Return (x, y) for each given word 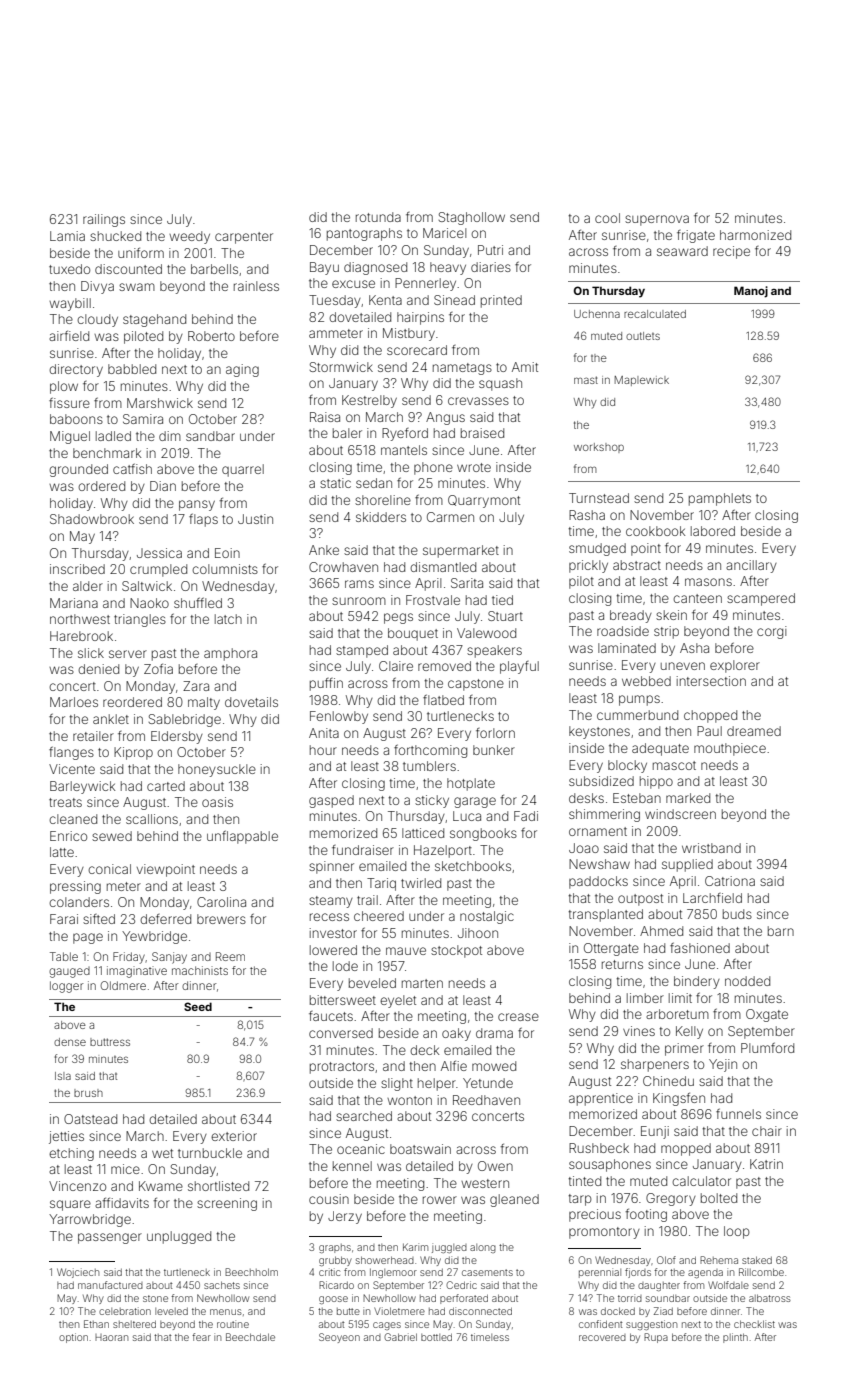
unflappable (242, 837)
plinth (735, 1338)
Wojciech (78, 1273)
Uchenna (597, 314)
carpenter (244, 238)
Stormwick (341, 367)
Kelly (689, 1032)
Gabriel (400, 1337)
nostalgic (487, 917)
